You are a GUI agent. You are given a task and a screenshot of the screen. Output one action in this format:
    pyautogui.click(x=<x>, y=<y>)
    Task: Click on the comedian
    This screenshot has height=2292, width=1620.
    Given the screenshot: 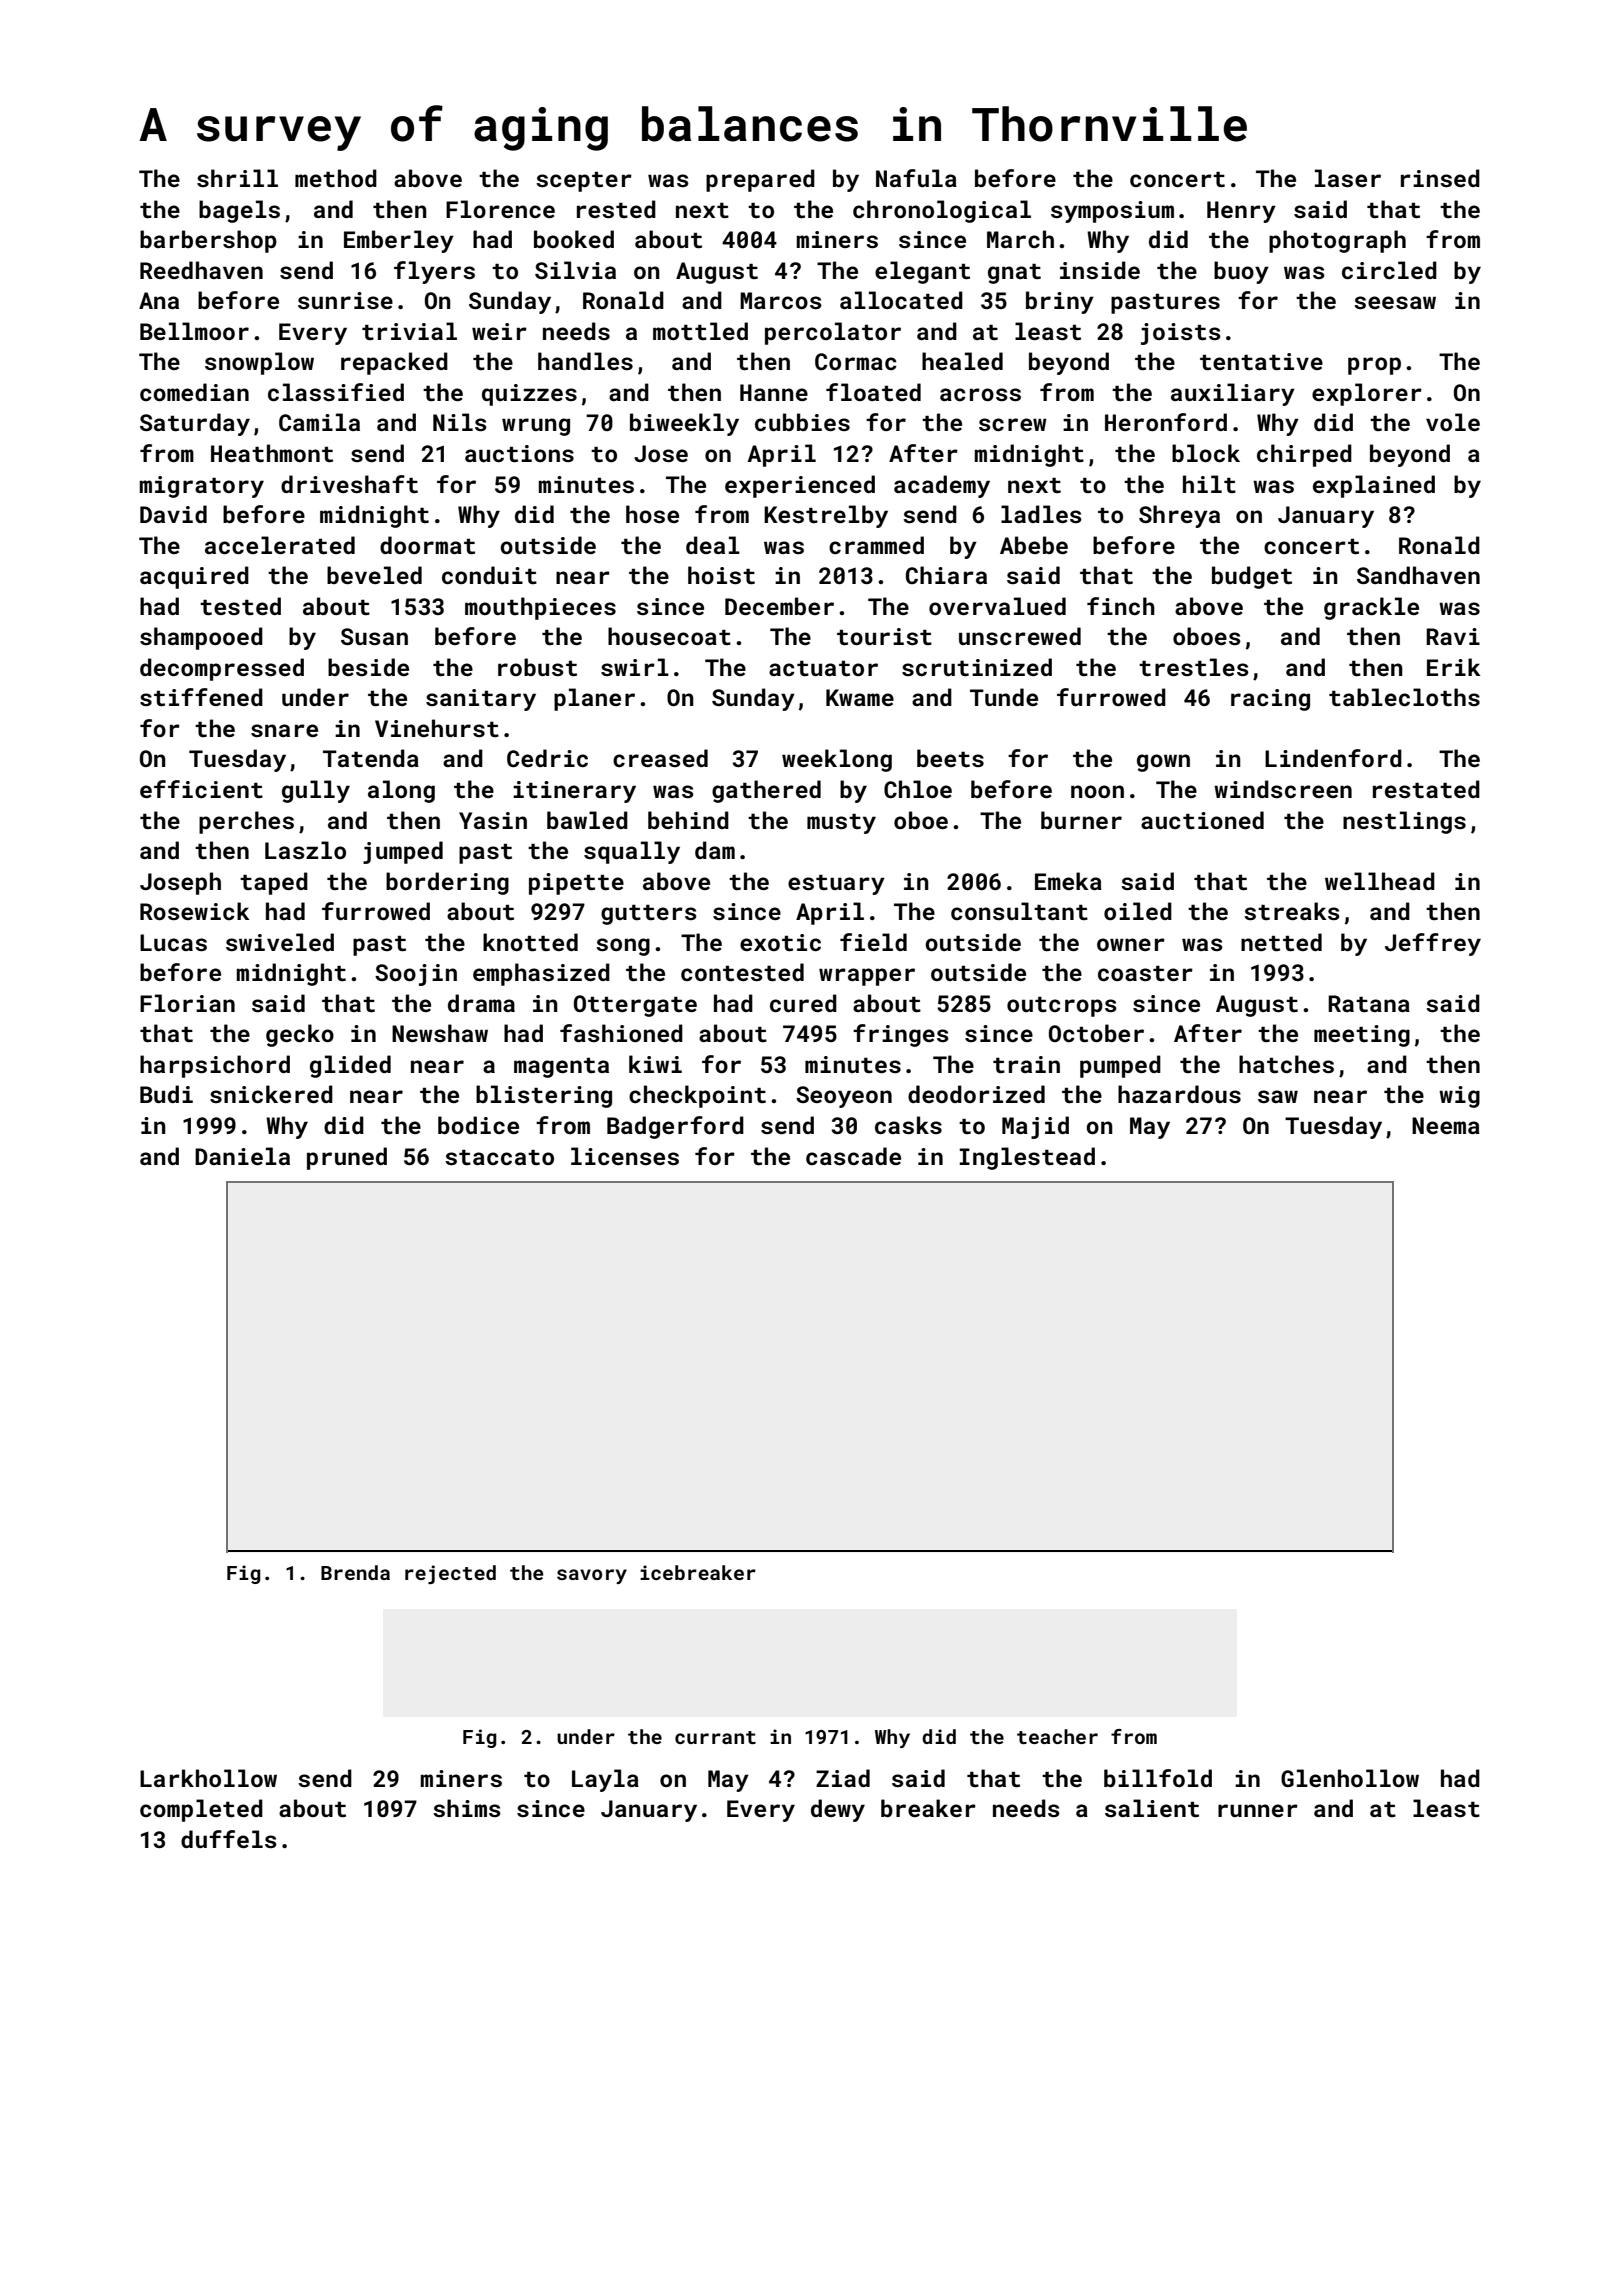 What is the action you would take?
    pyautogui.click(x=194, y=392)
